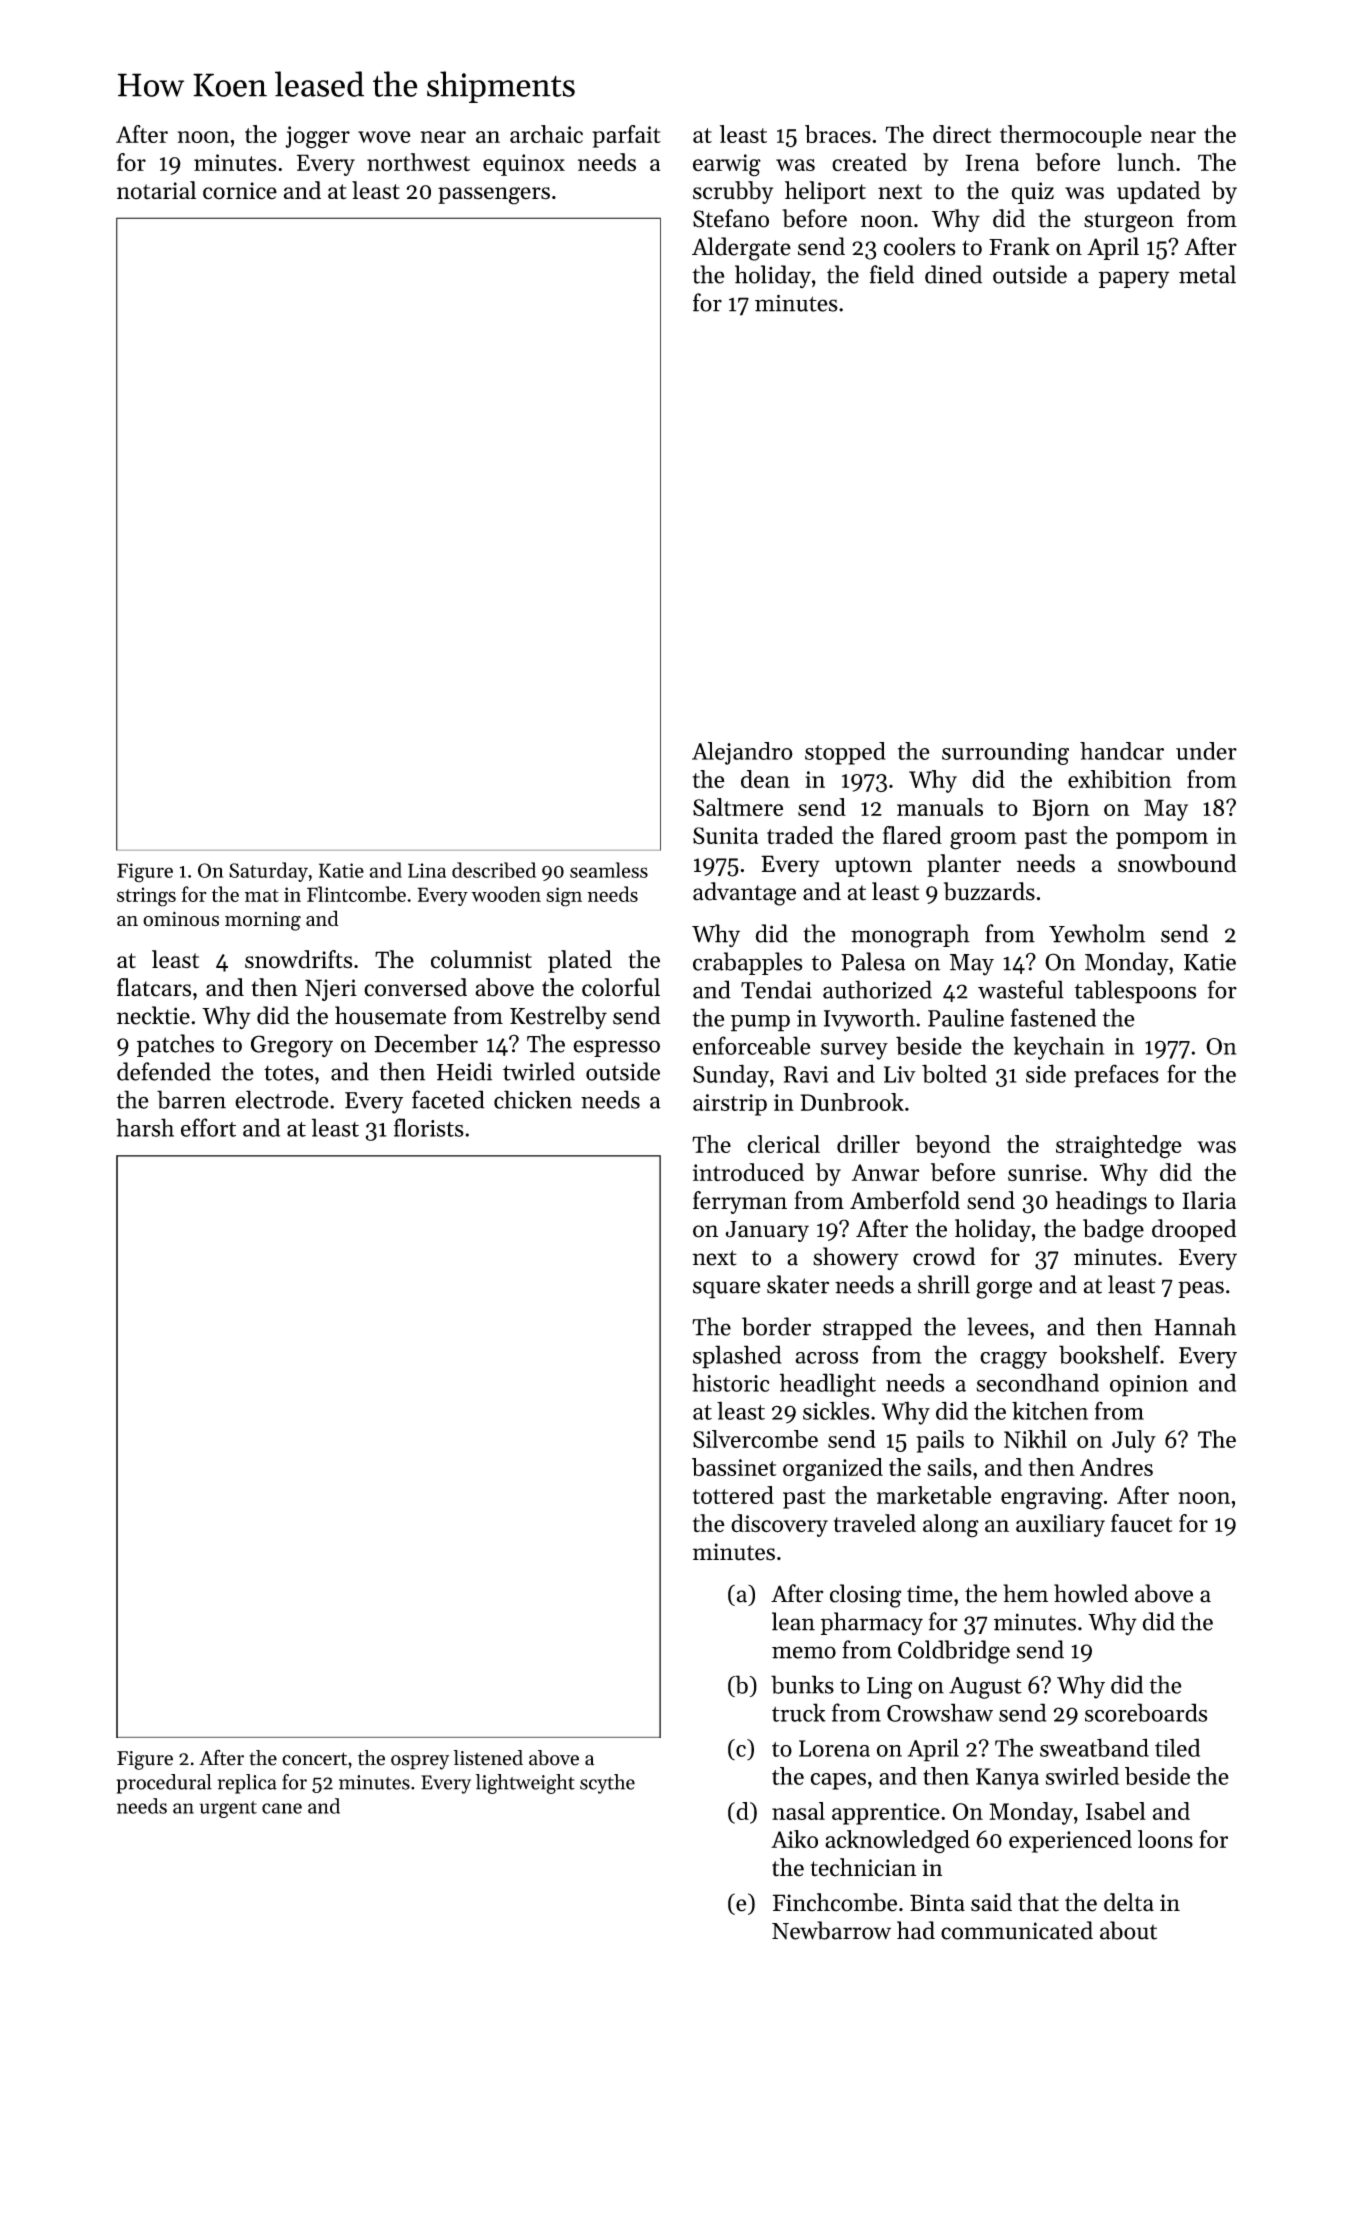  I want to click on cornice, so click(240, 191).
